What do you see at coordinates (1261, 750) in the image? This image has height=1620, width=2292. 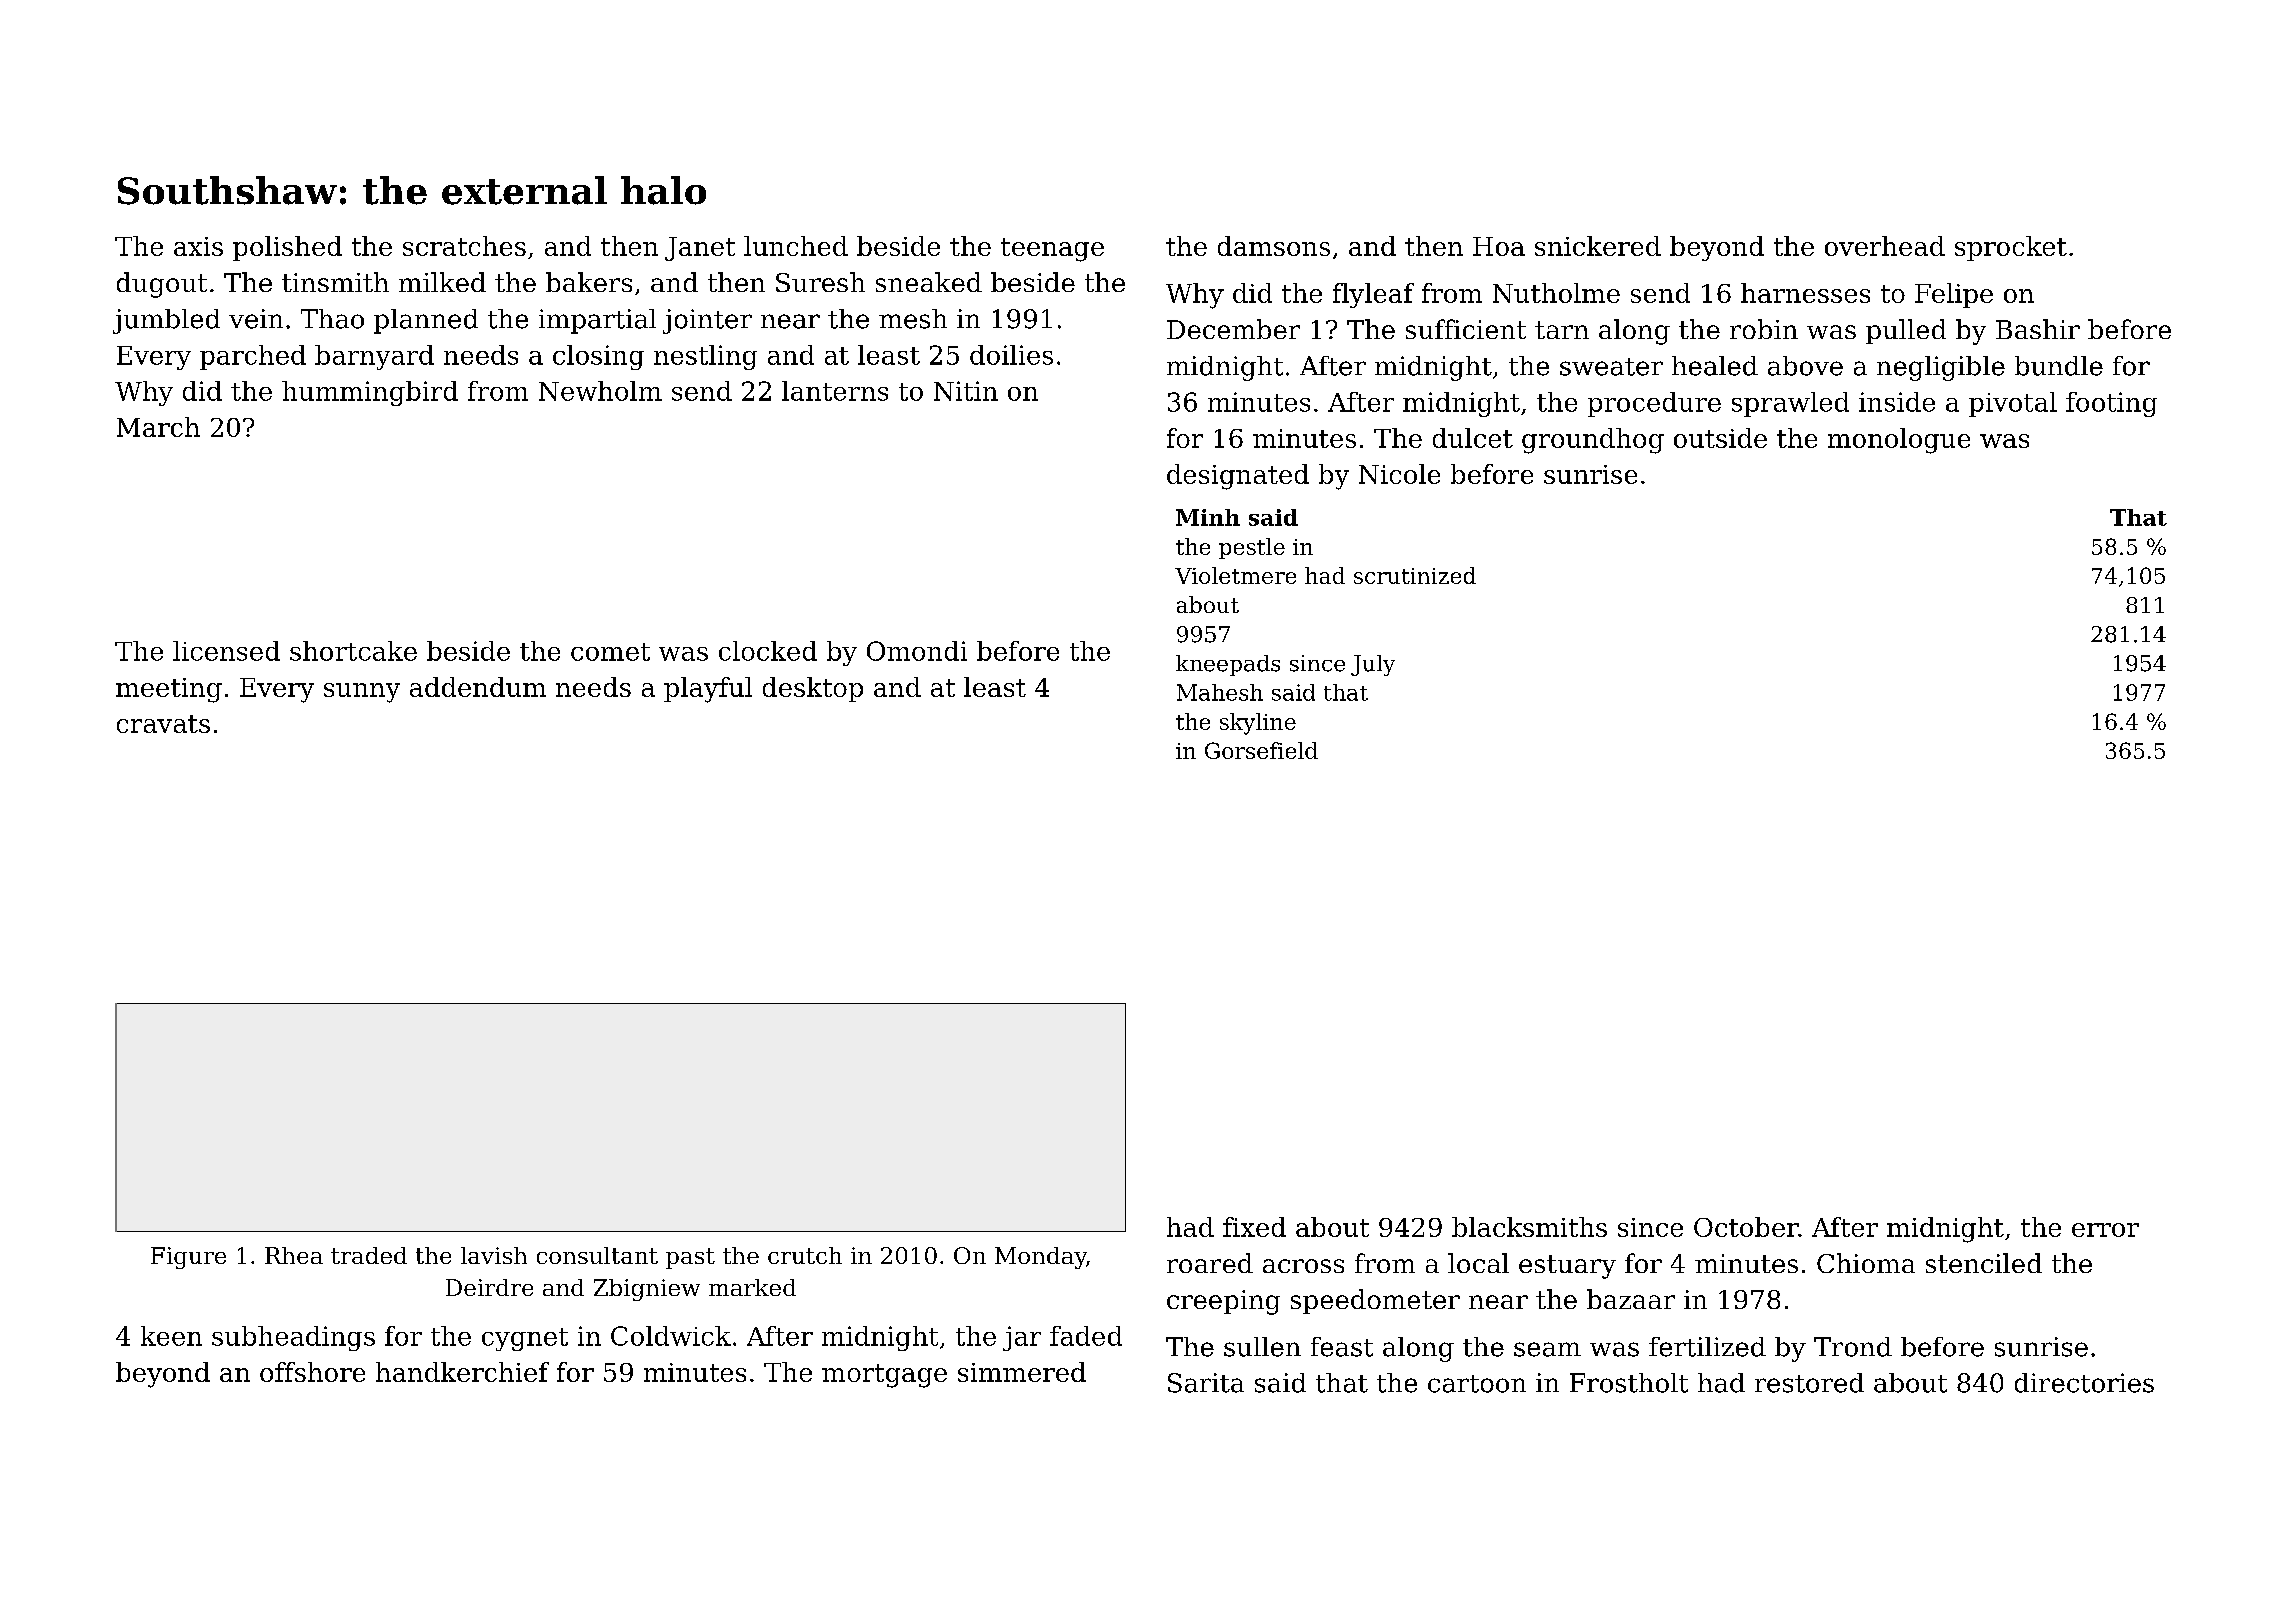 I see `Gorsefield` at bounding box center [1261, 750].
